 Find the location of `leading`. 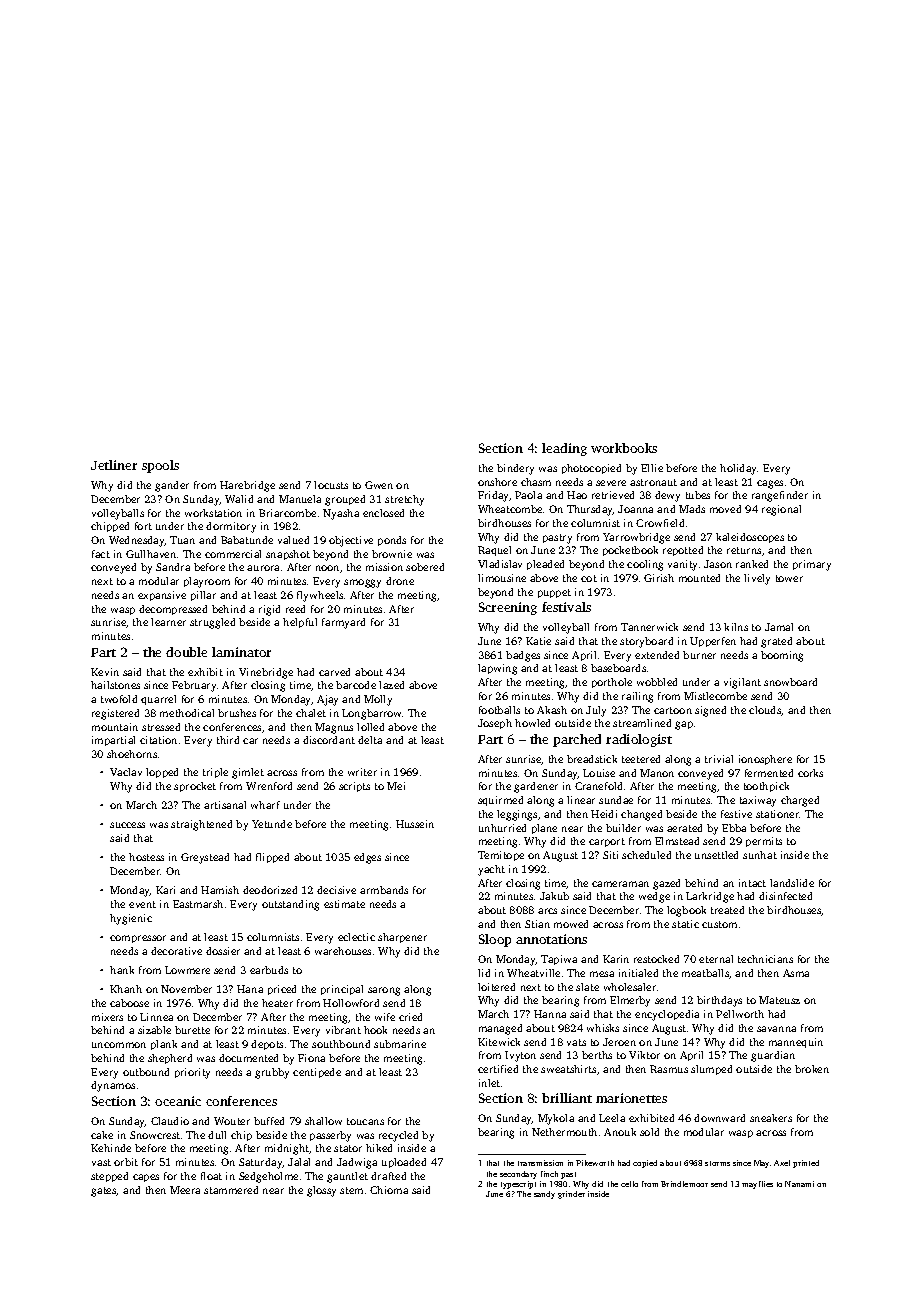

leading is located at coordinates (564, 449).
